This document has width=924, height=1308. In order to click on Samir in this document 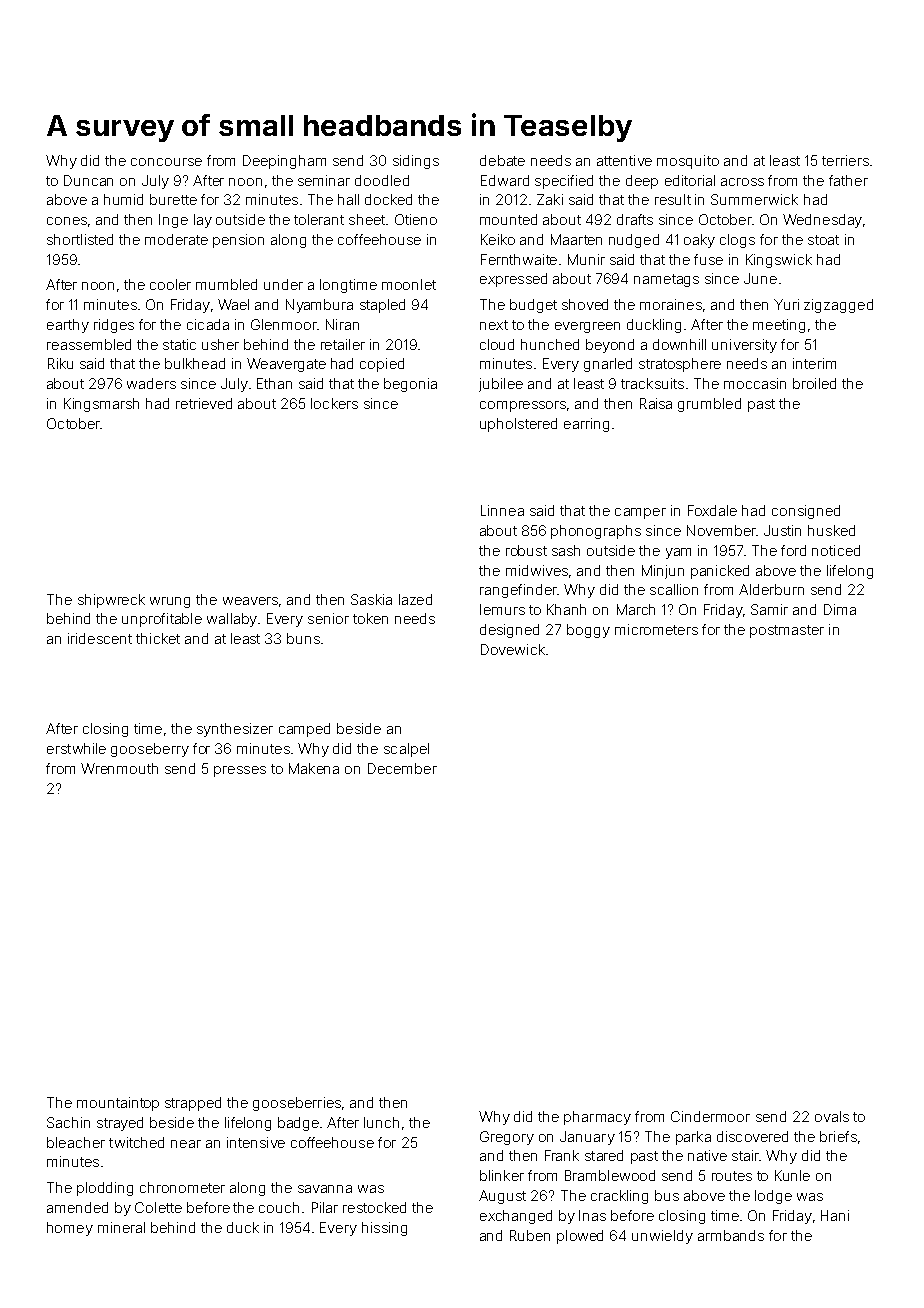, I will do `click(769, 609)`.
